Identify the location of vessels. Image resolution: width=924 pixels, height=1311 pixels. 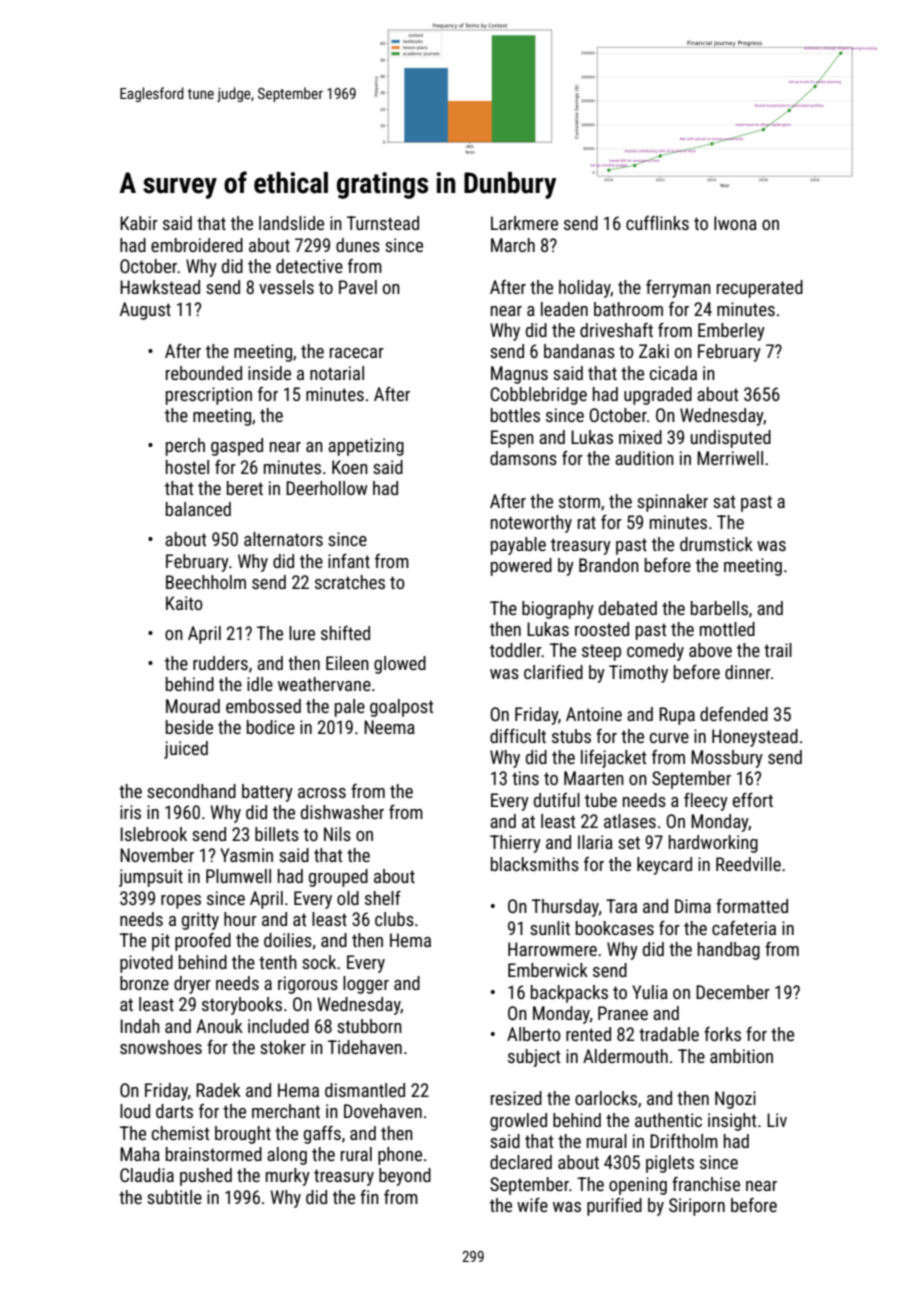
(286, 287).
